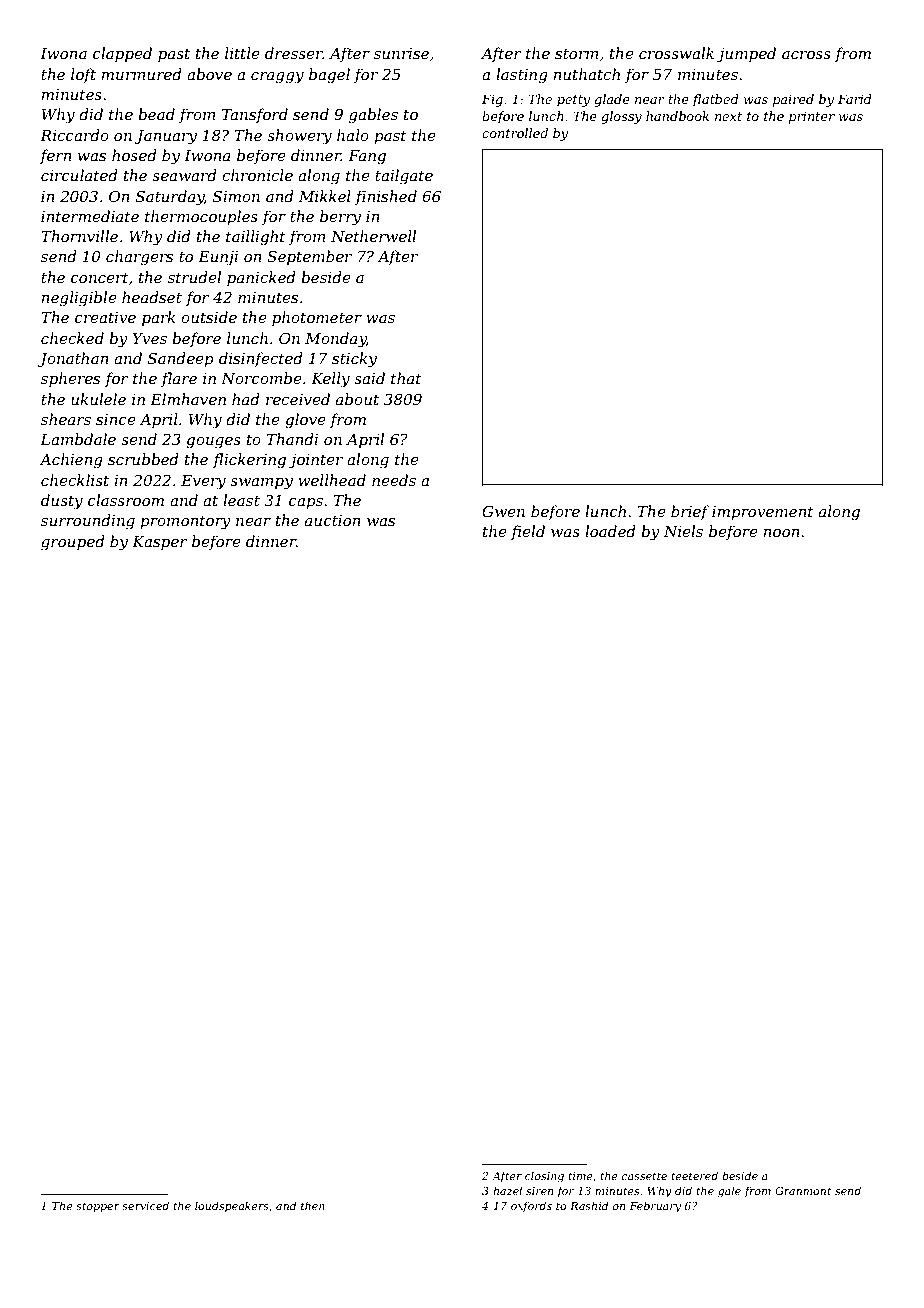 Image resolution: width=924 pixels, height=1308 pixels. Describe the element at coordinates (544, 1177) in the screenshot. I see `closing` at that location.
